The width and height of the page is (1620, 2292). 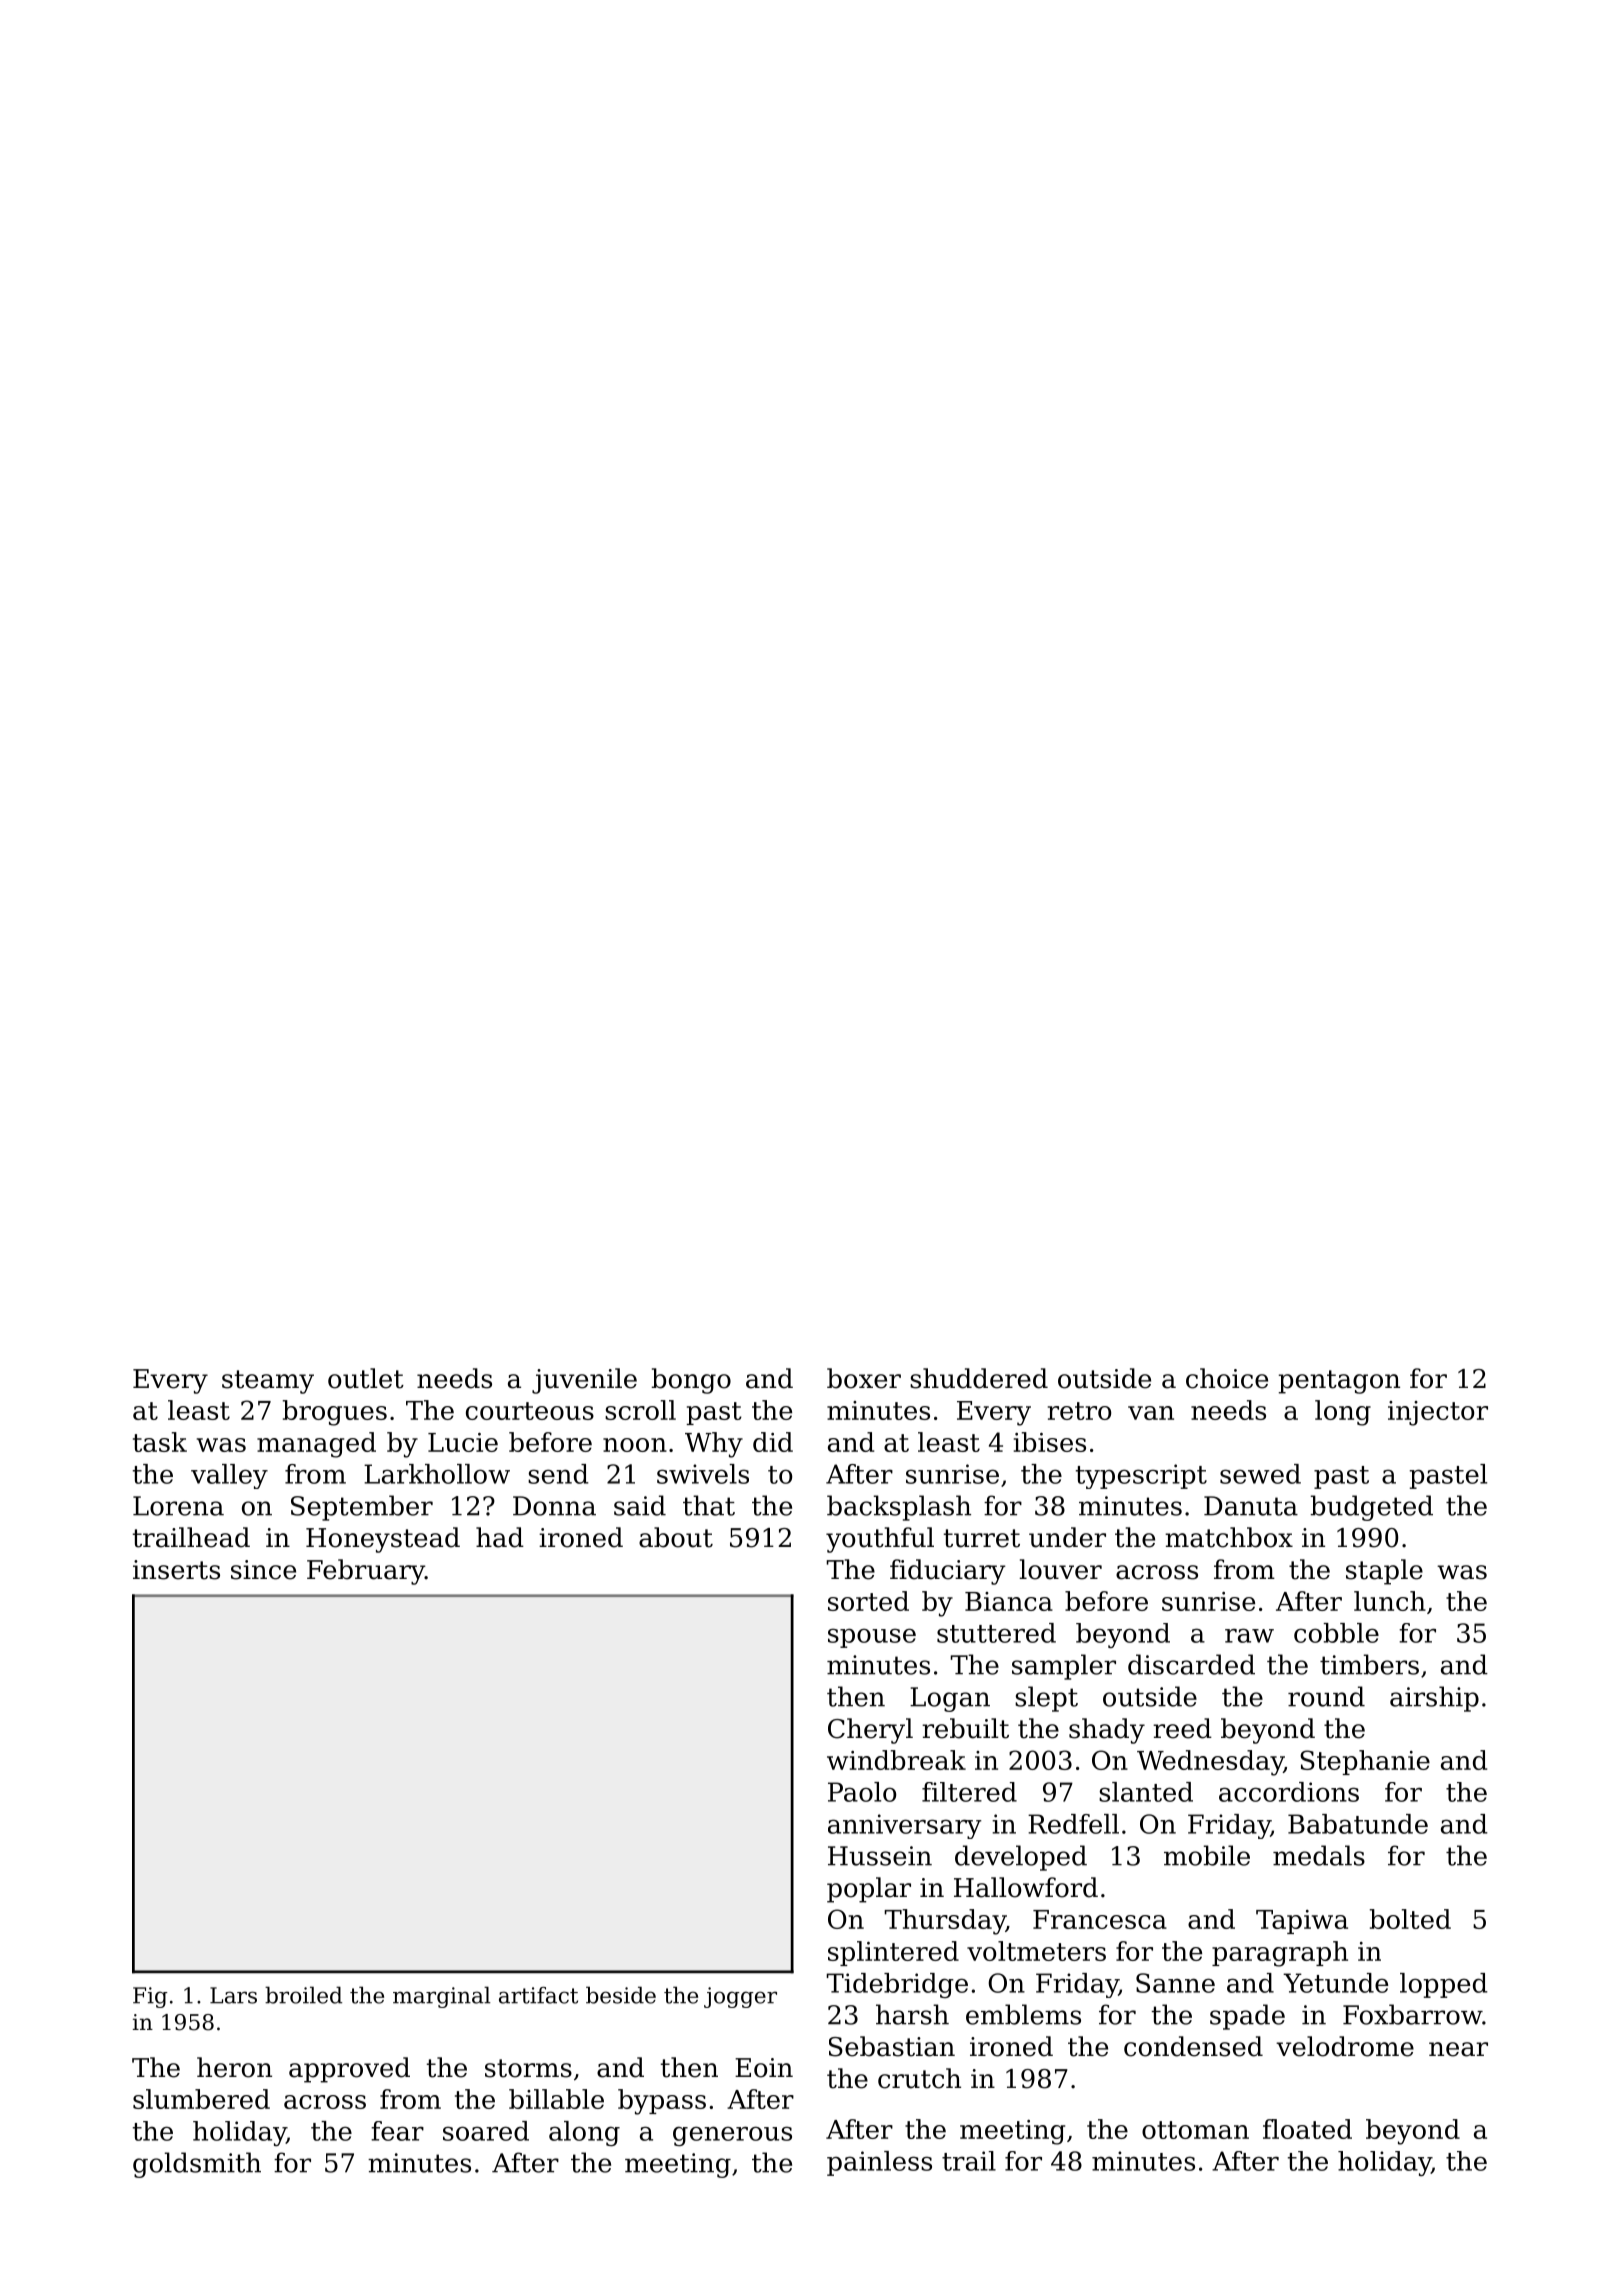 I want to click on choice, so click(x=1227, y=1378).
